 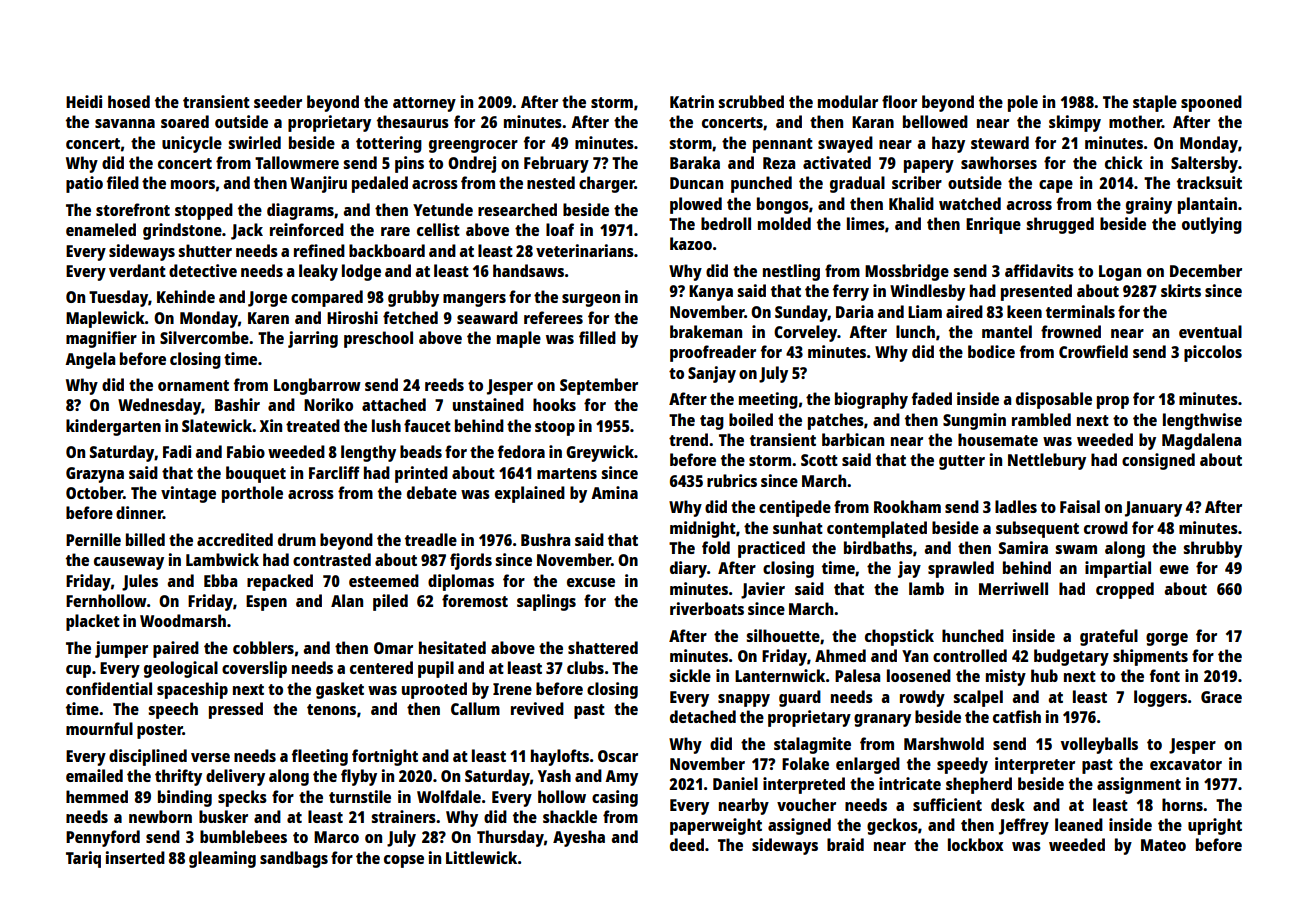 I want to click on veterinarians, so click(x=585, y=250).
